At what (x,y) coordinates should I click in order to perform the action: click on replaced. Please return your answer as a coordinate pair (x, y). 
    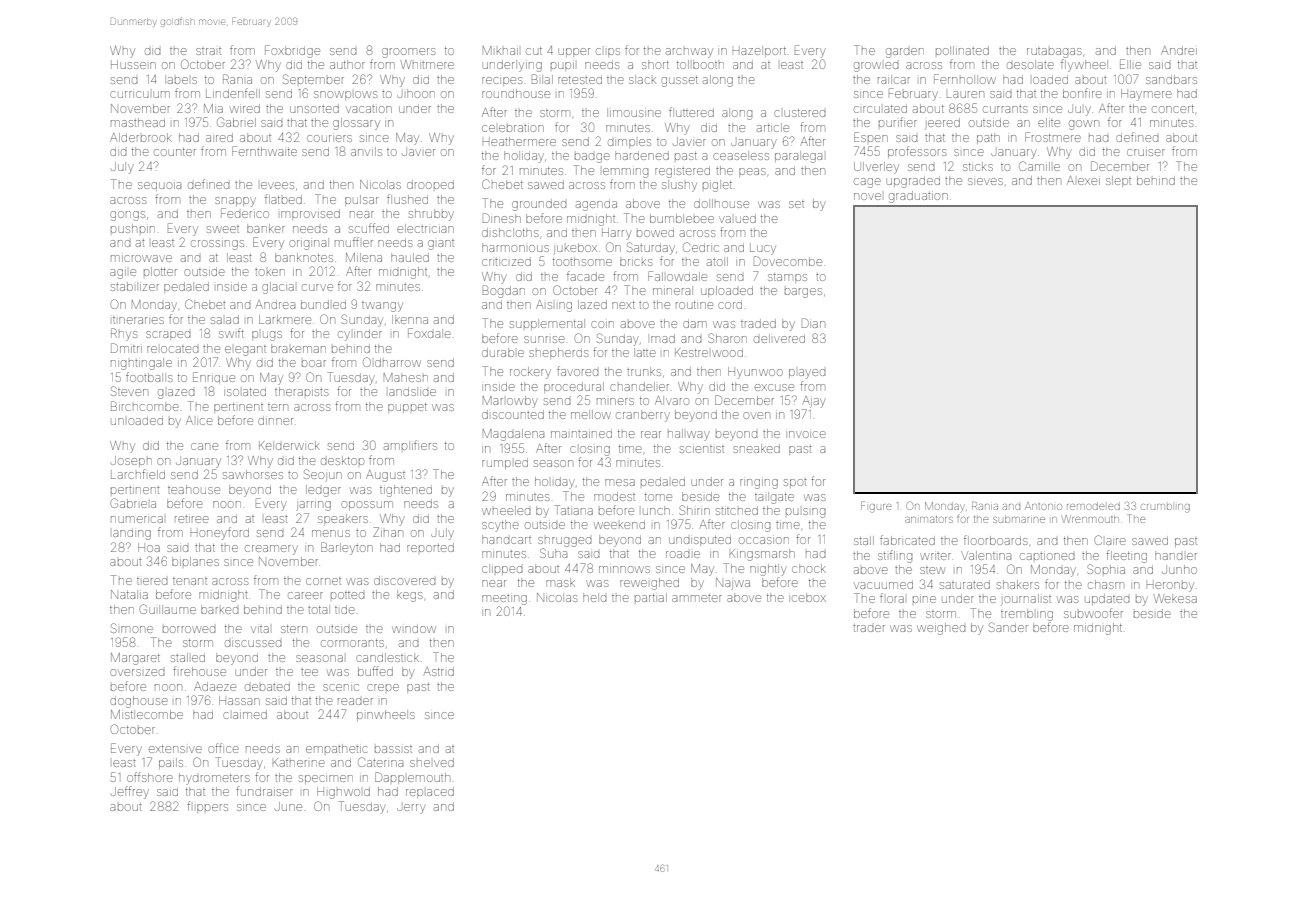
    Looking at the image, I should click on (430, 792).
